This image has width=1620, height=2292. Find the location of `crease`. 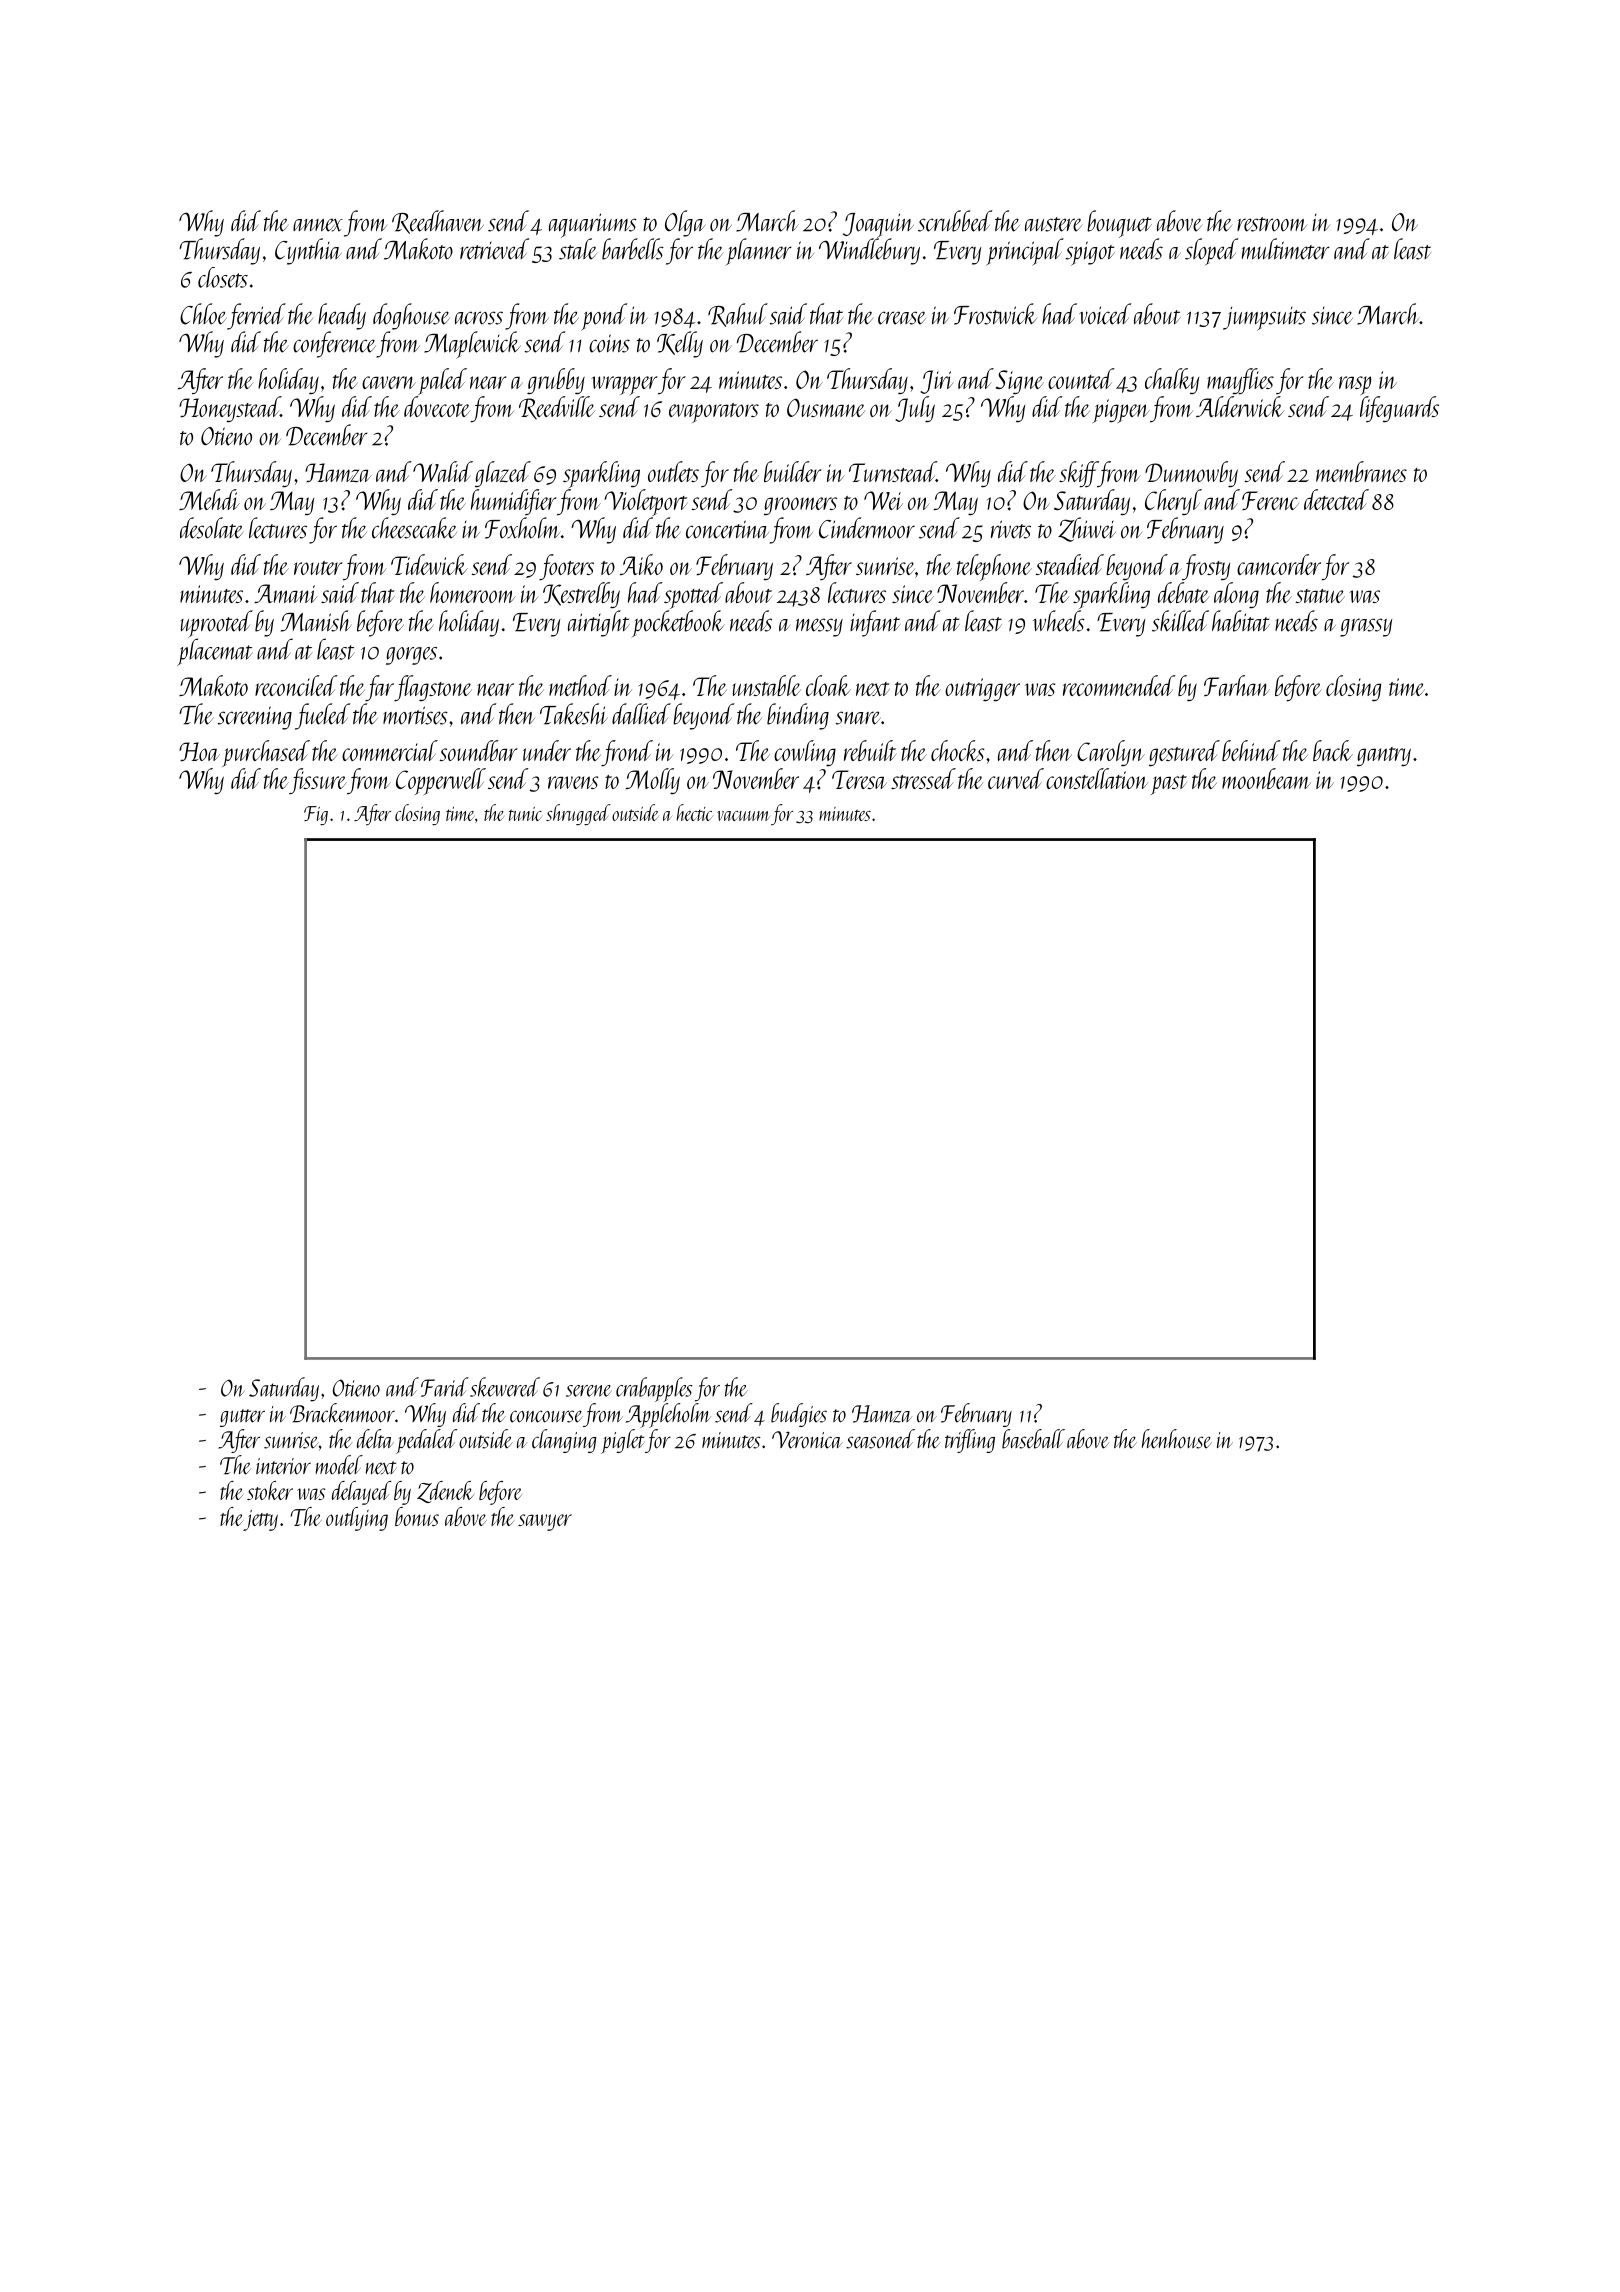

crease is located at coordinates (902, 318).
